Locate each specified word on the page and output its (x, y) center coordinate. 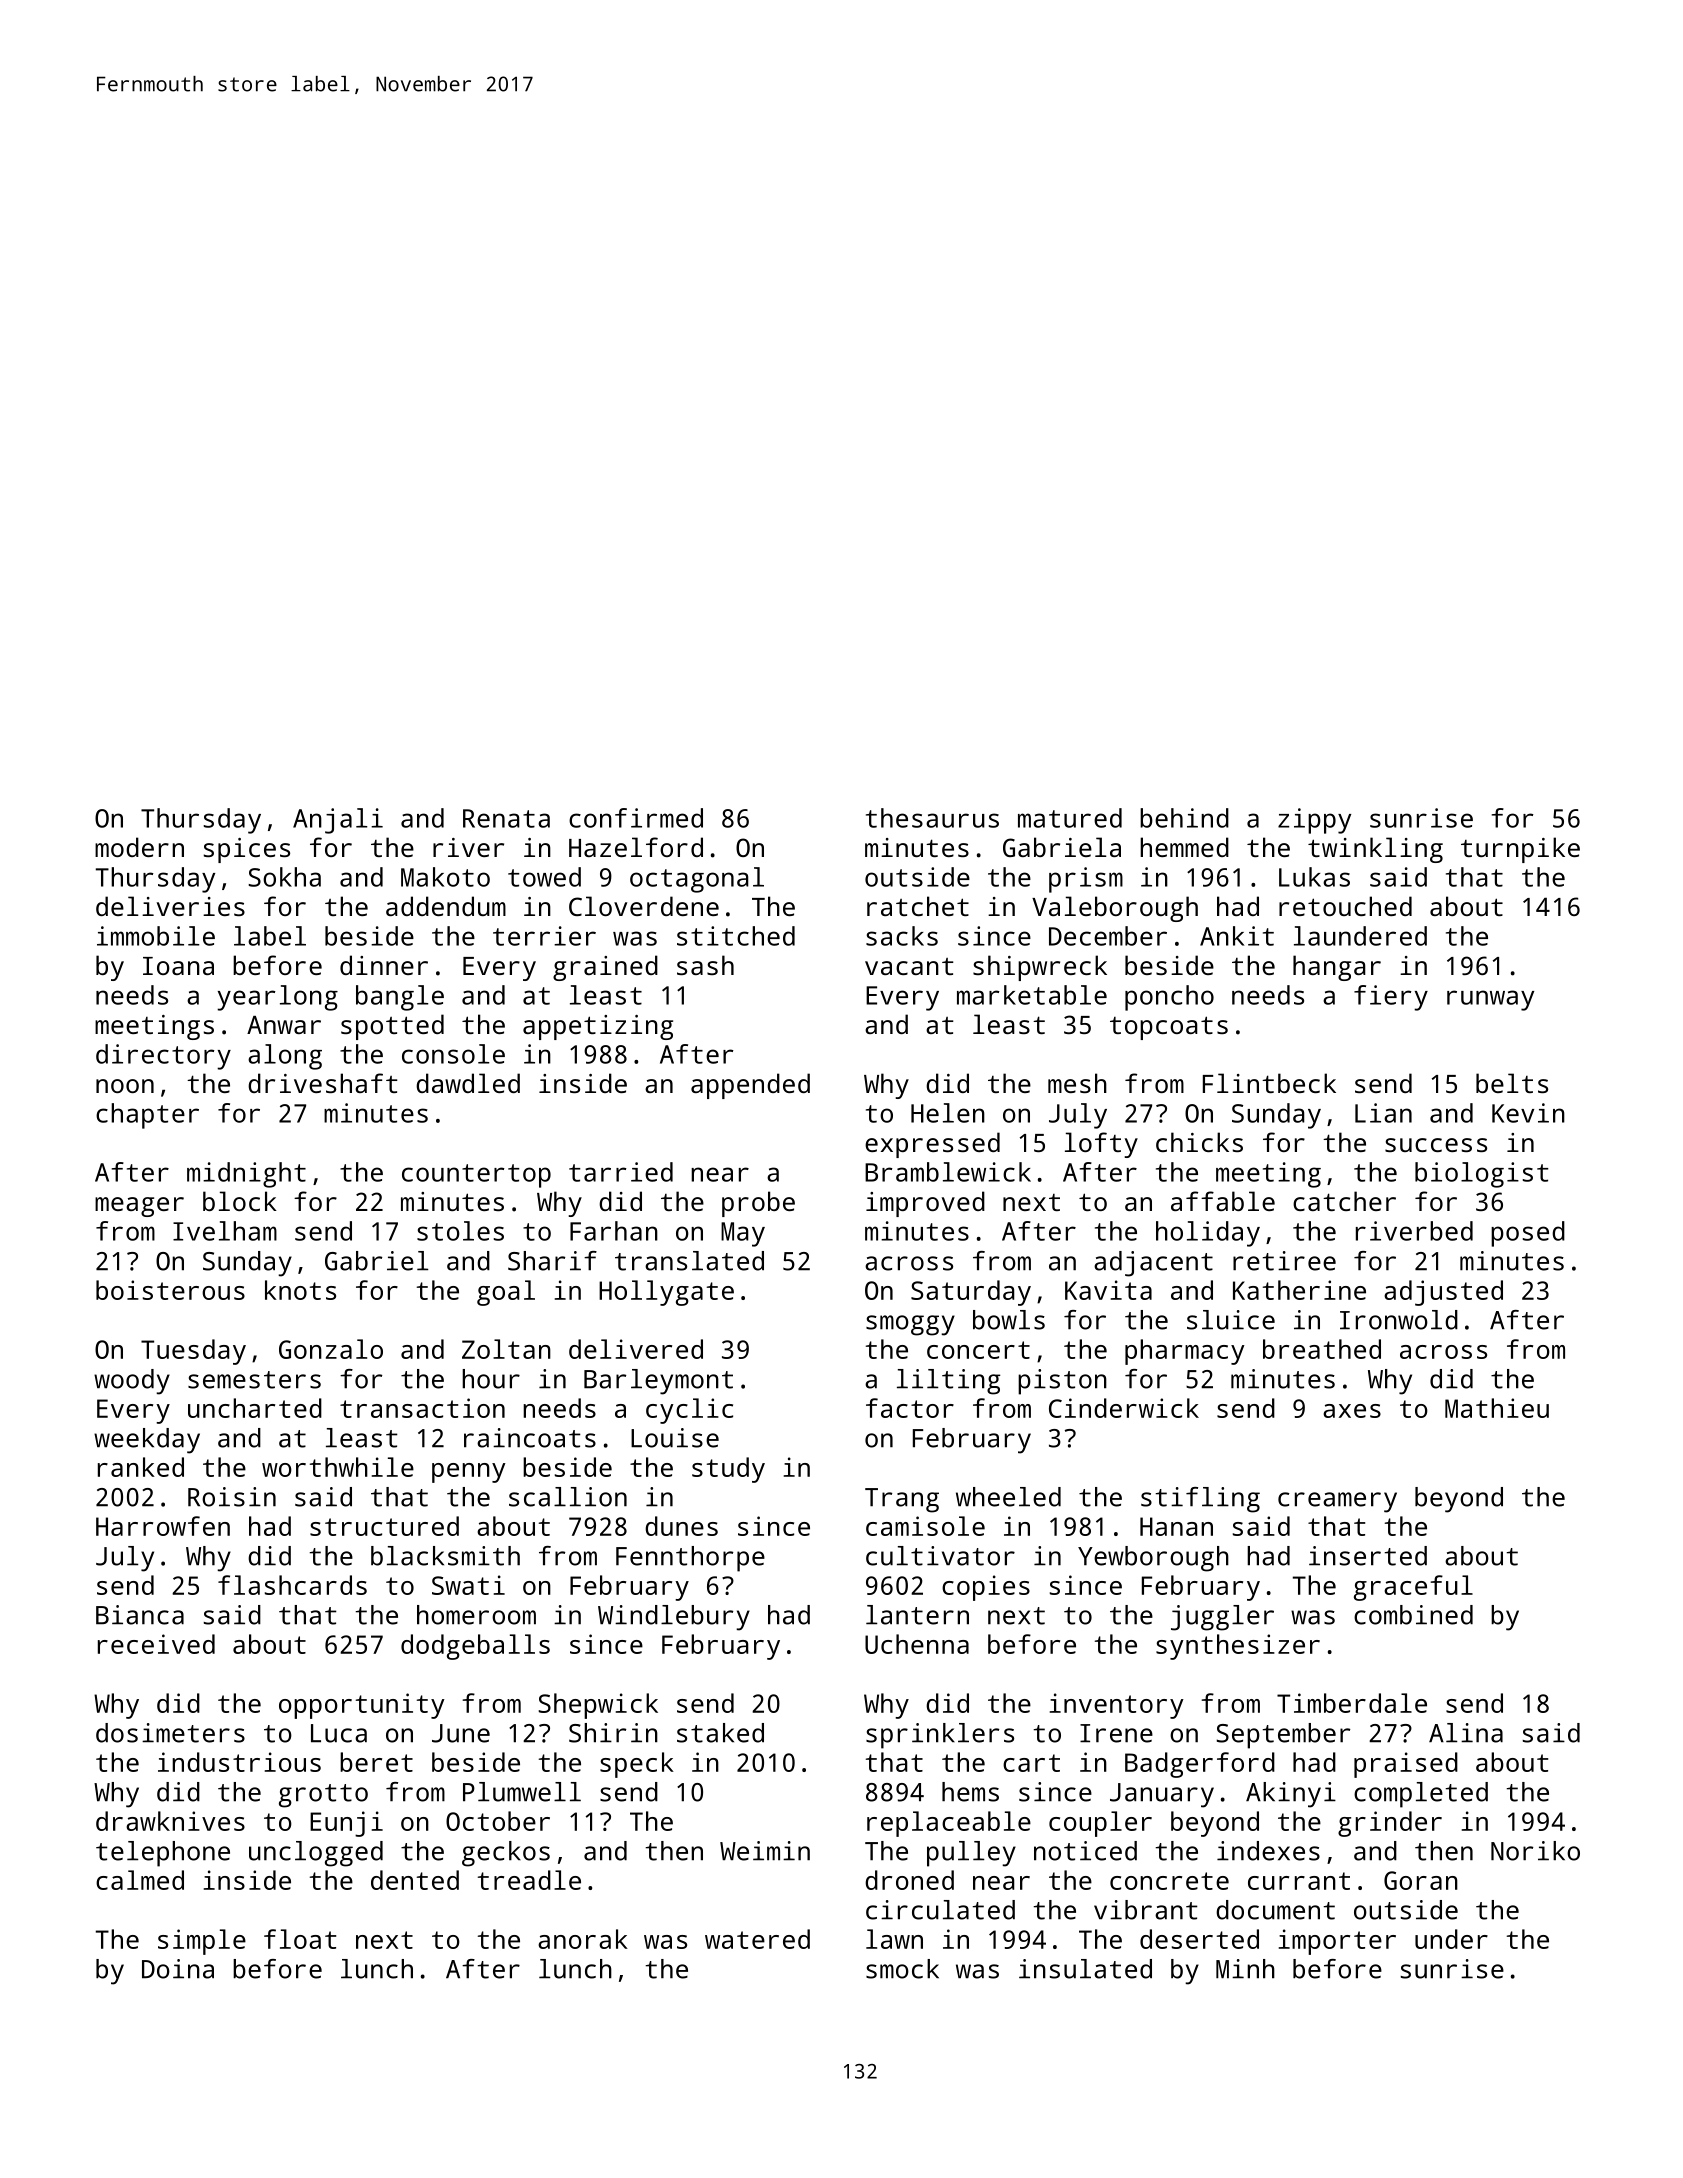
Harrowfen (163, 1526)
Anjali (338, 821)
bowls (1009, 1320)
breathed (1322, 1349)
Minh (1245, 1969)
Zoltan (506, 1349)
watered (757, 1939)
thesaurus (932, 818)
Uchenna (917, 1644)
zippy (1314, 821)
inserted (1368, 1556)
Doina (178, 1969)
